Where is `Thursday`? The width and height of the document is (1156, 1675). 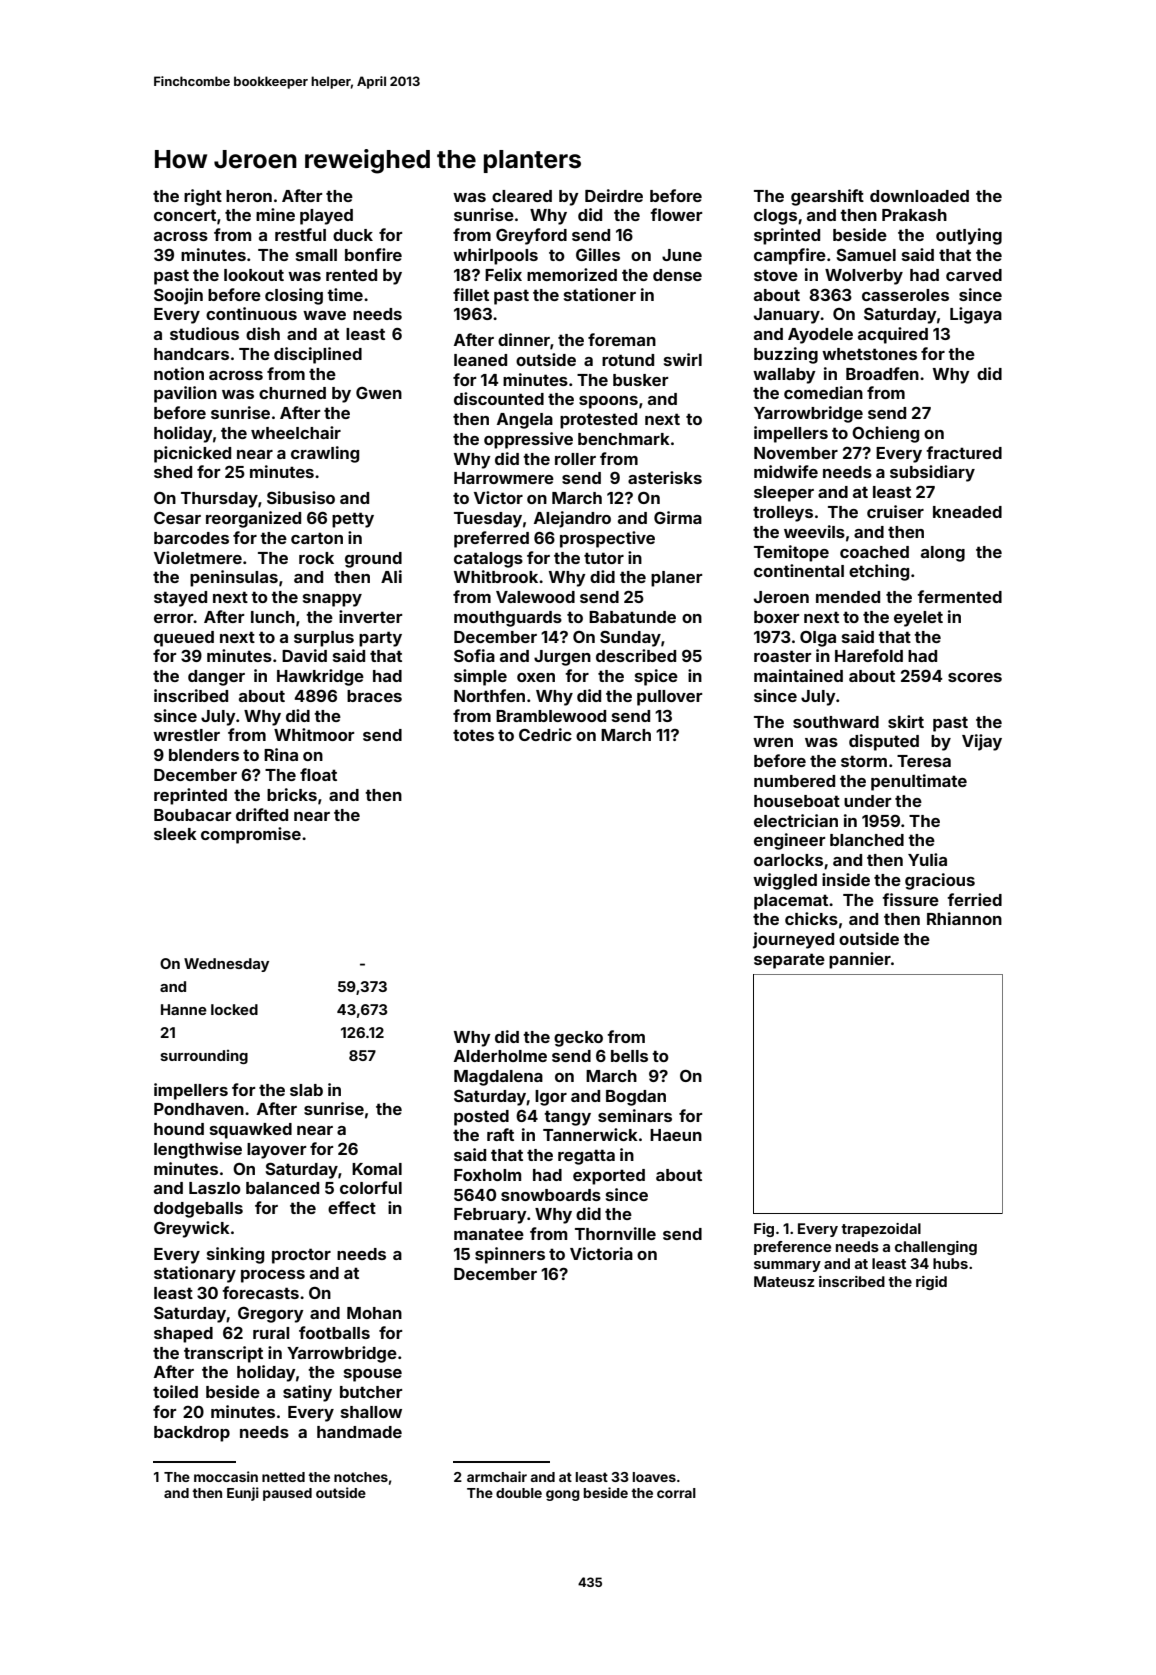 Thursday is located at coordinates (219, 500).
